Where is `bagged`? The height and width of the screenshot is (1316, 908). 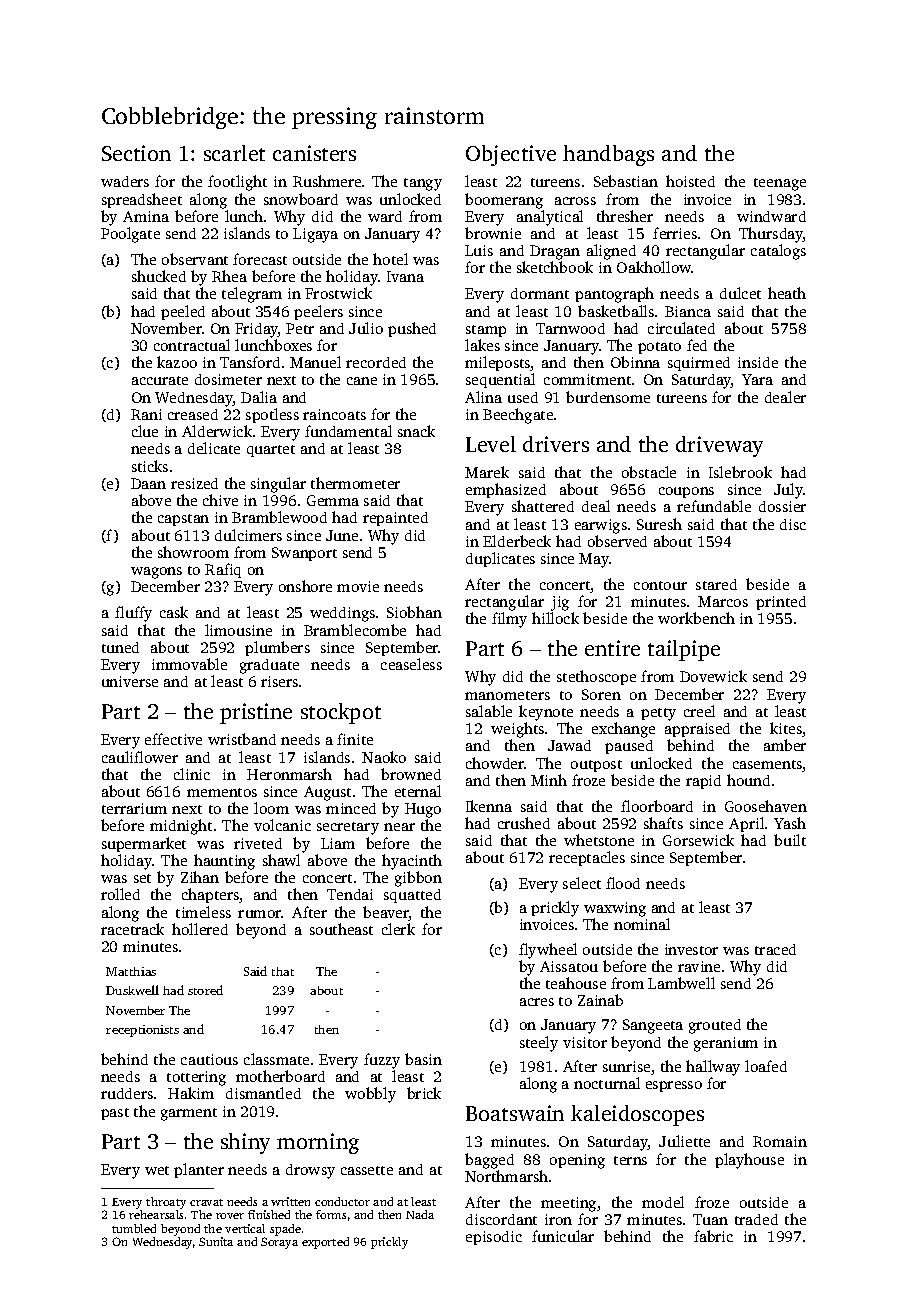
bagged is located at coordinates (489, 1161).
